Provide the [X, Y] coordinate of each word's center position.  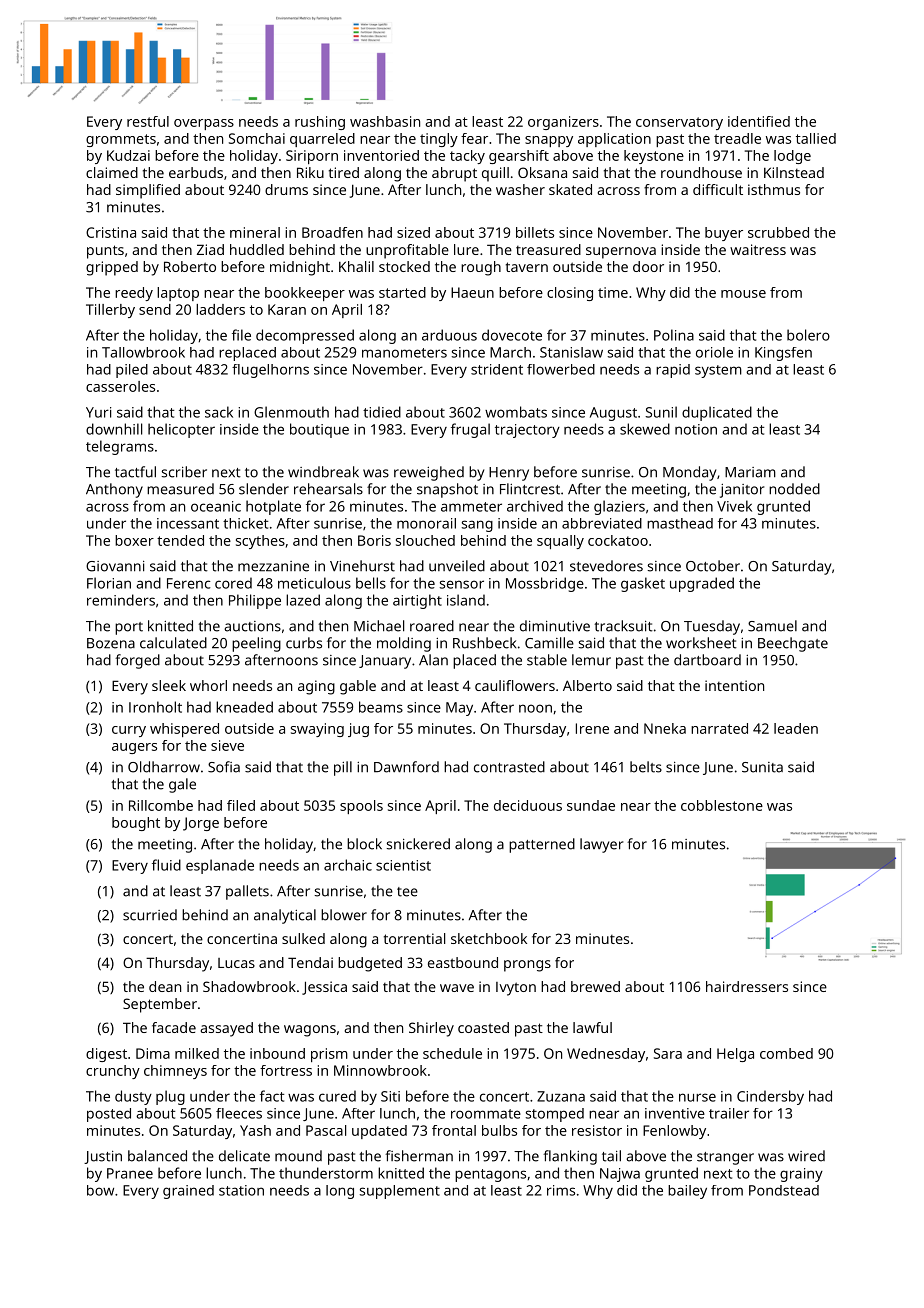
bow [100, 1190]
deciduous [528, 805]
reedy [134, 294]
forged [137, 661]
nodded [794, 489]
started [402, 292]
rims [561, 1190]
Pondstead [784, 1190]
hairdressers [747, 986]
